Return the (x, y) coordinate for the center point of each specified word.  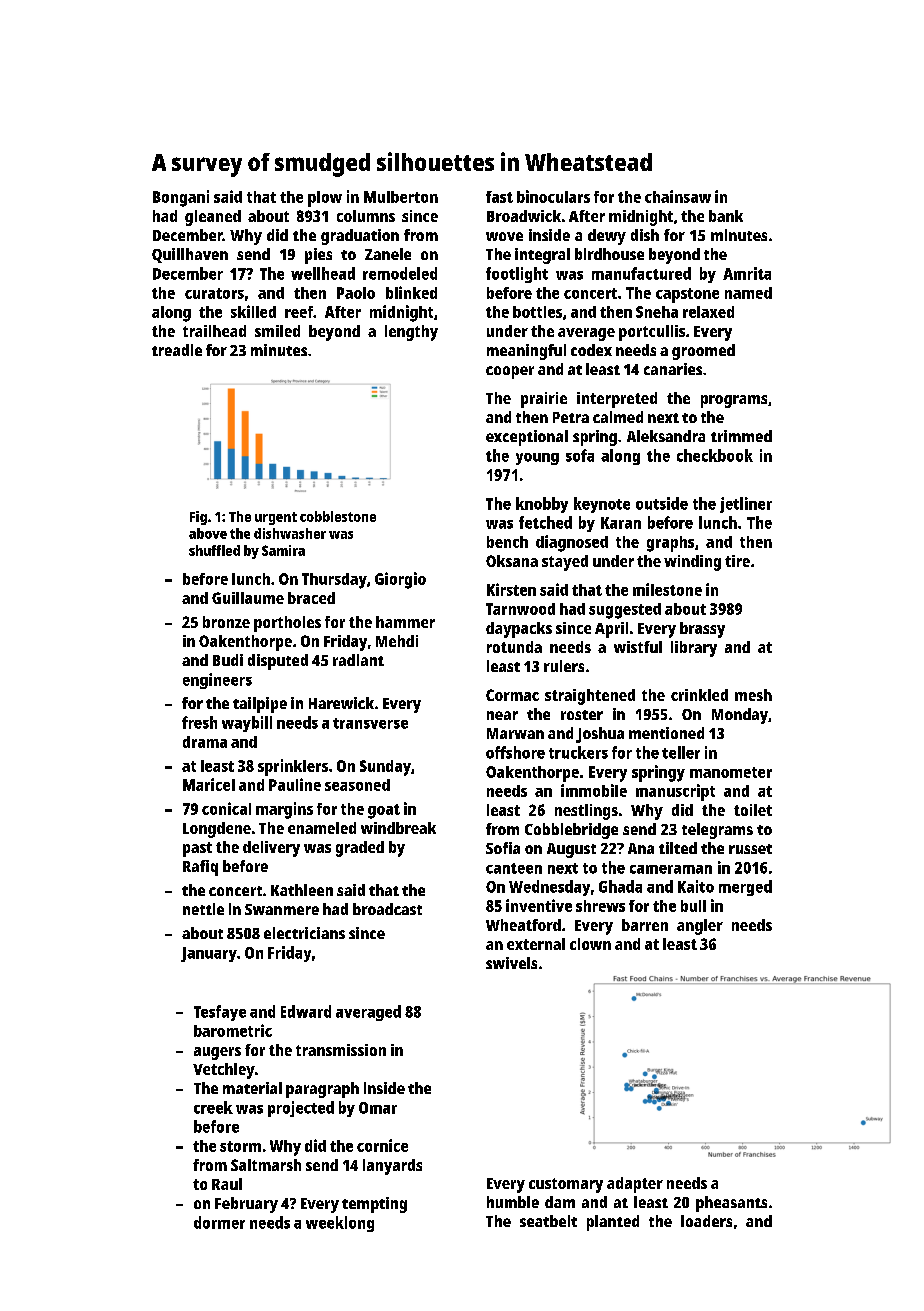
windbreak (398, 828)
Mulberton (401, 197)
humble (513, 1202)
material (252, 1088)
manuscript (675, 792)
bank (726, 216)
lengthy (411, 333)
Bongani (181, 198)
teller (681, 752)
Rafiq (200, 868)
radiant (358, 660)
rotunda (514, 647)
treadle (177, 350)
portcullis (652, 333)
